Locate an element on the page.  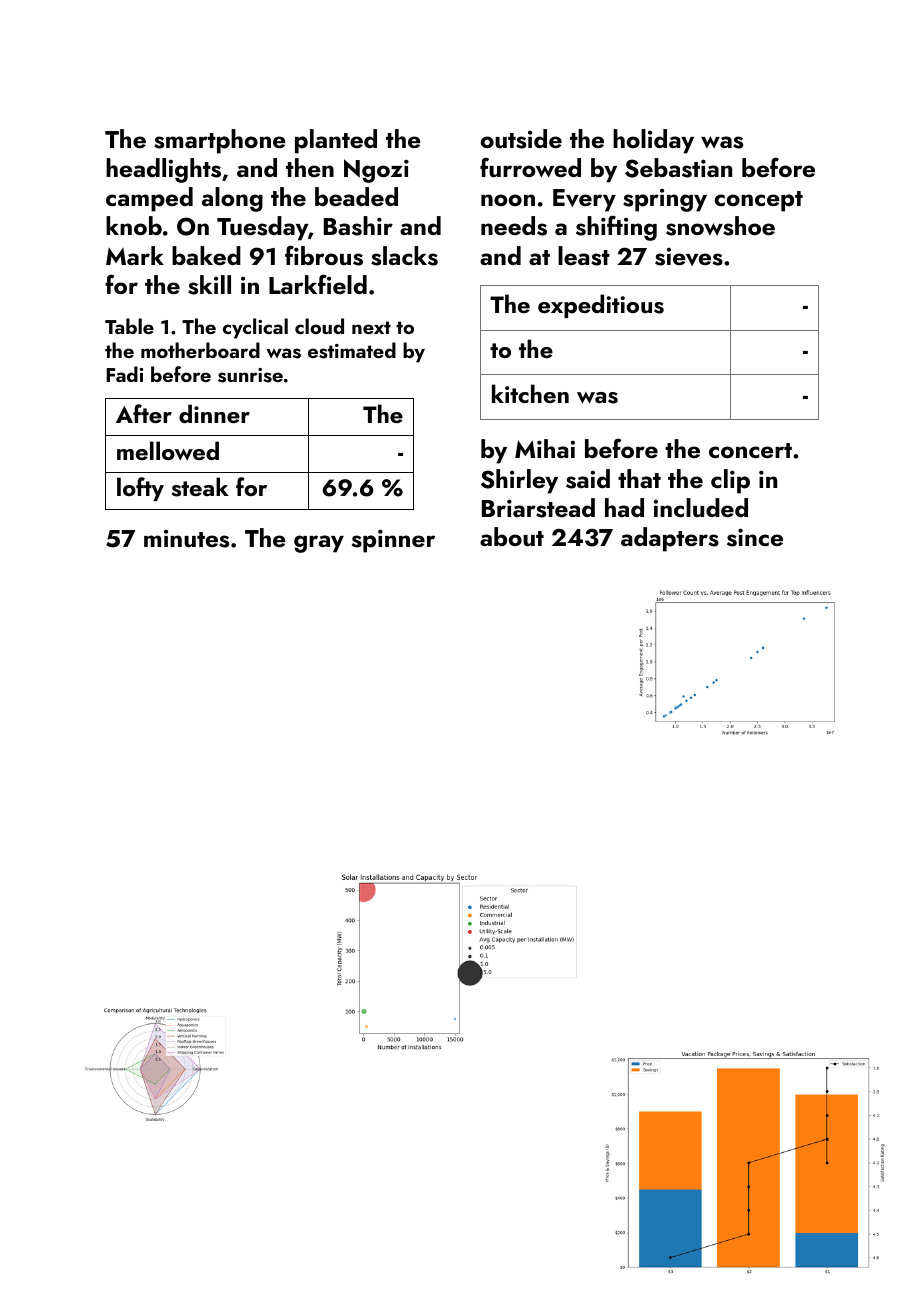
expeditious is located at coordinates (601, 306).
